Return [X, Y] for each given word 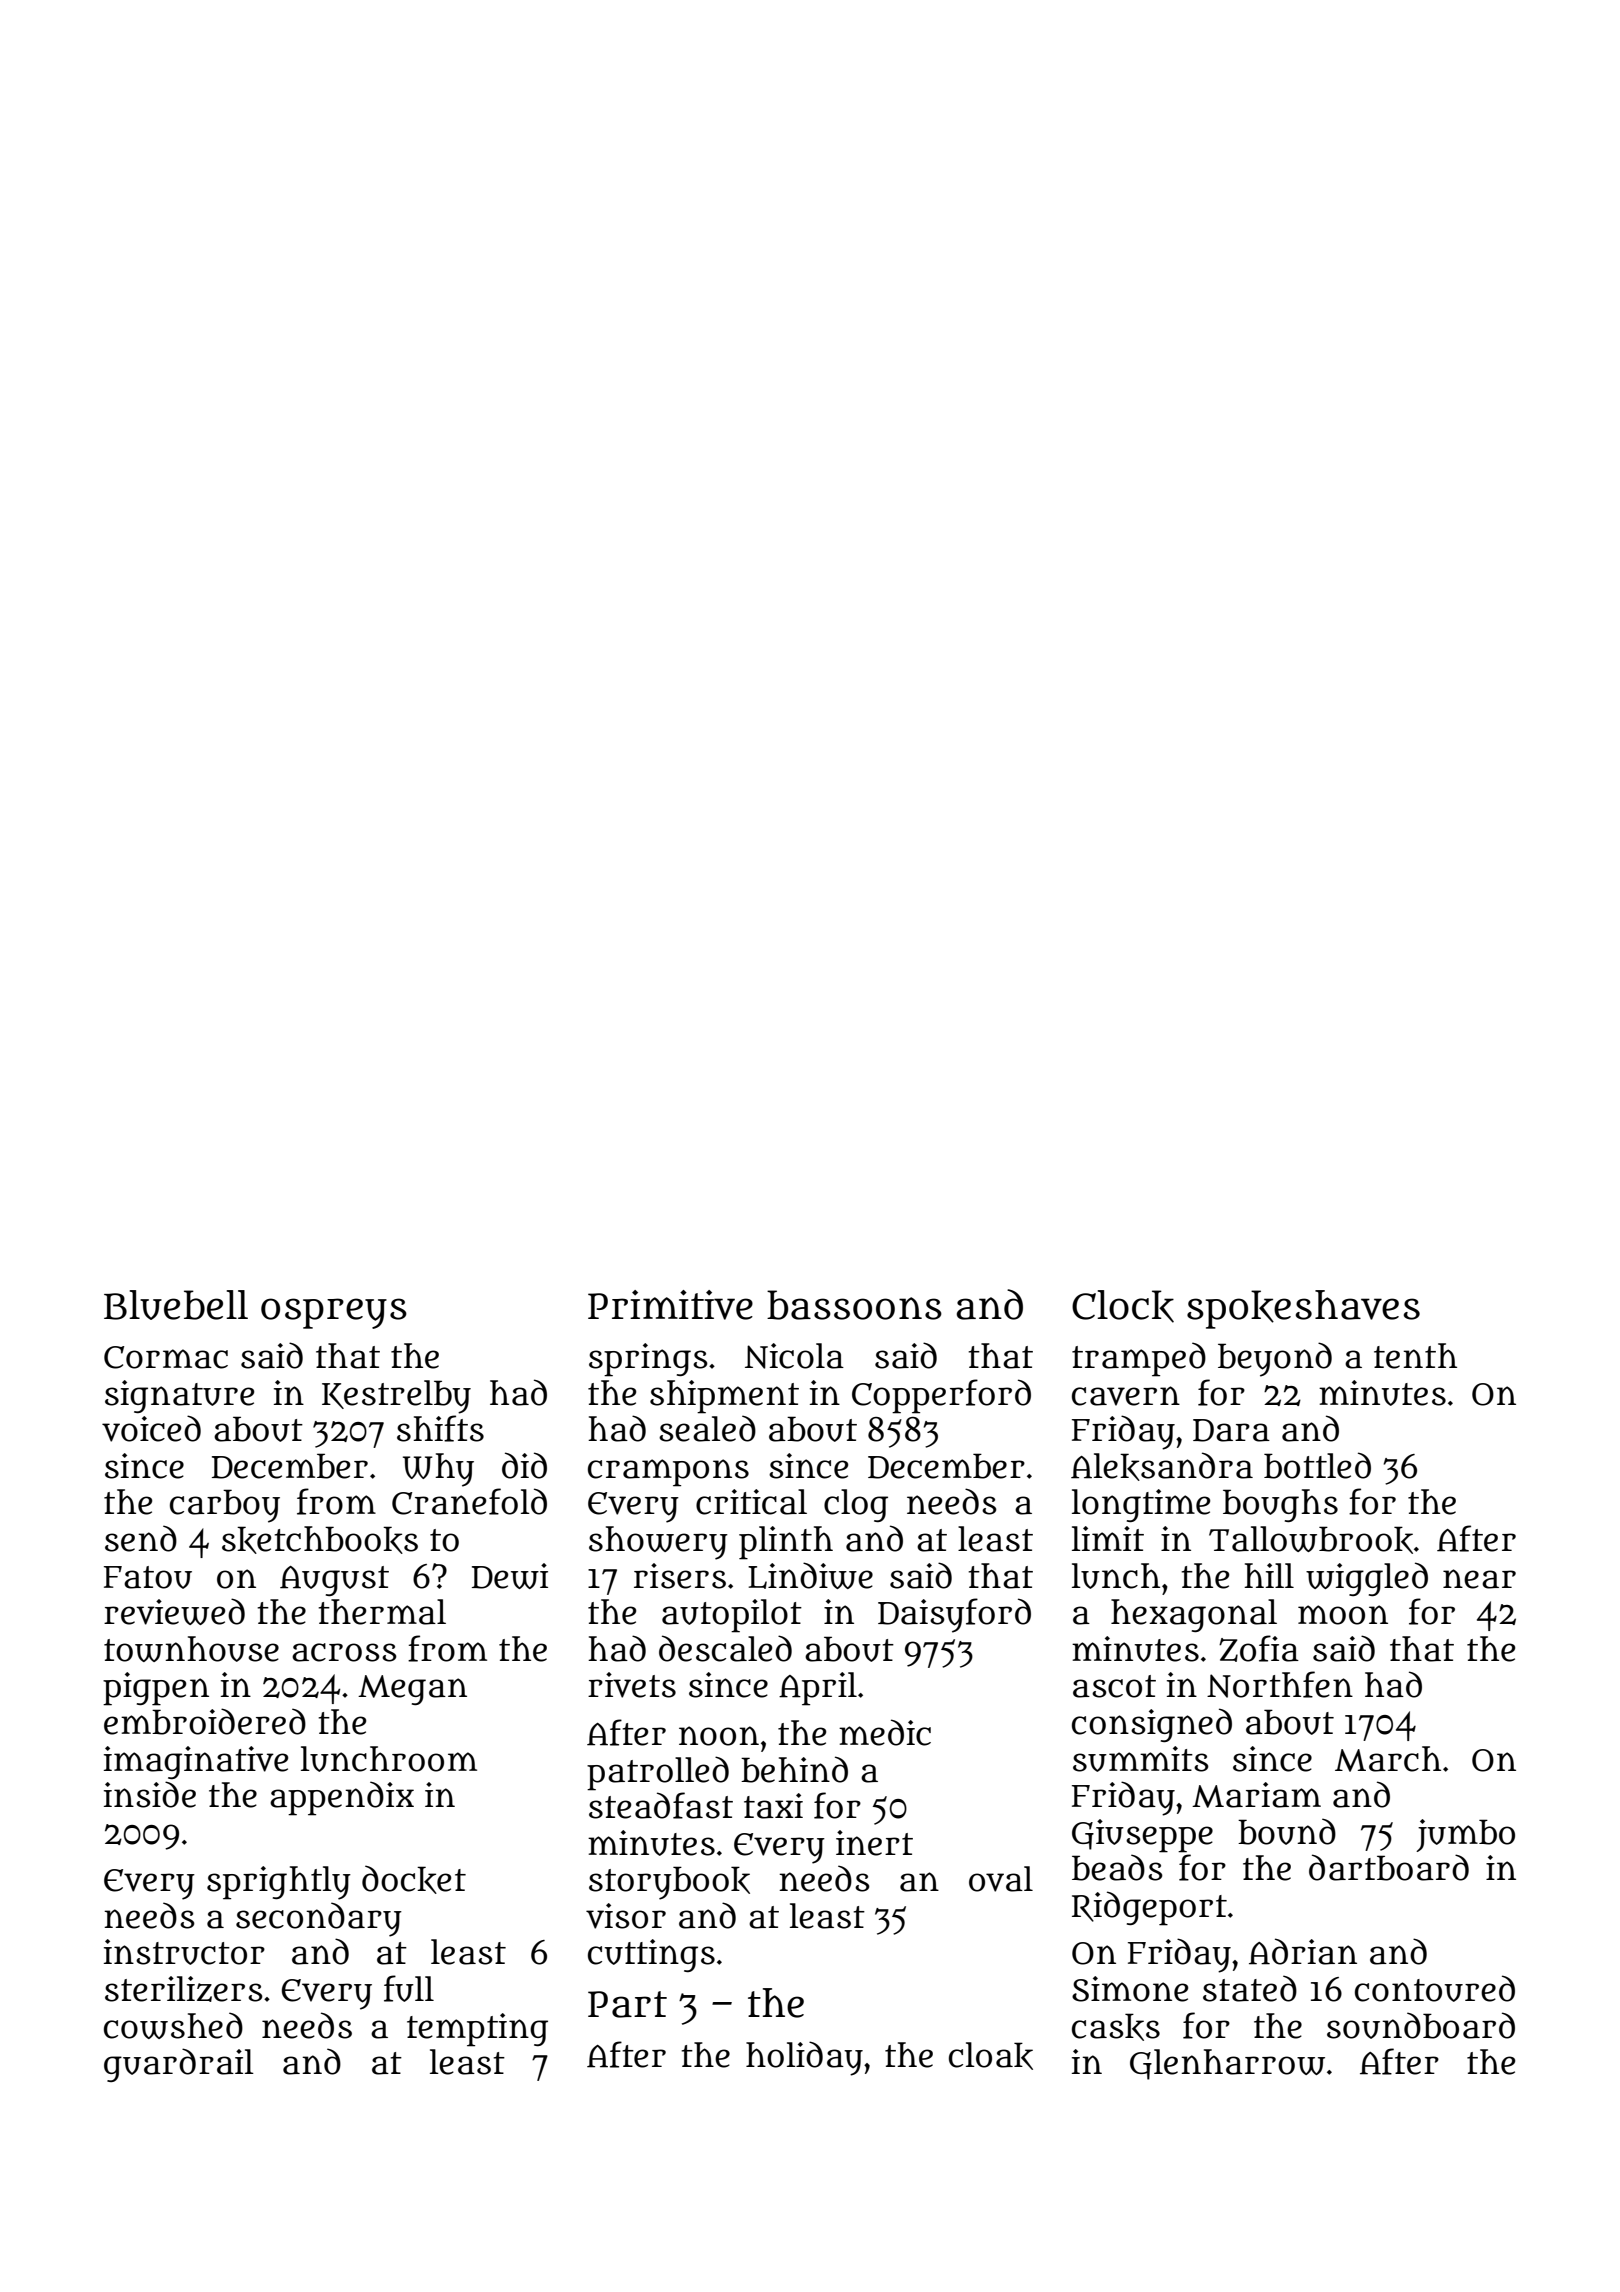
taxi [773, 1806]
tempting [477, 2030]
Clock [1123, 1306]
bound [1287, 1831]
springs [648, 1360]
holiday [804, 2058]
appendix [342, 1798]
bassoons [854, 1305]
